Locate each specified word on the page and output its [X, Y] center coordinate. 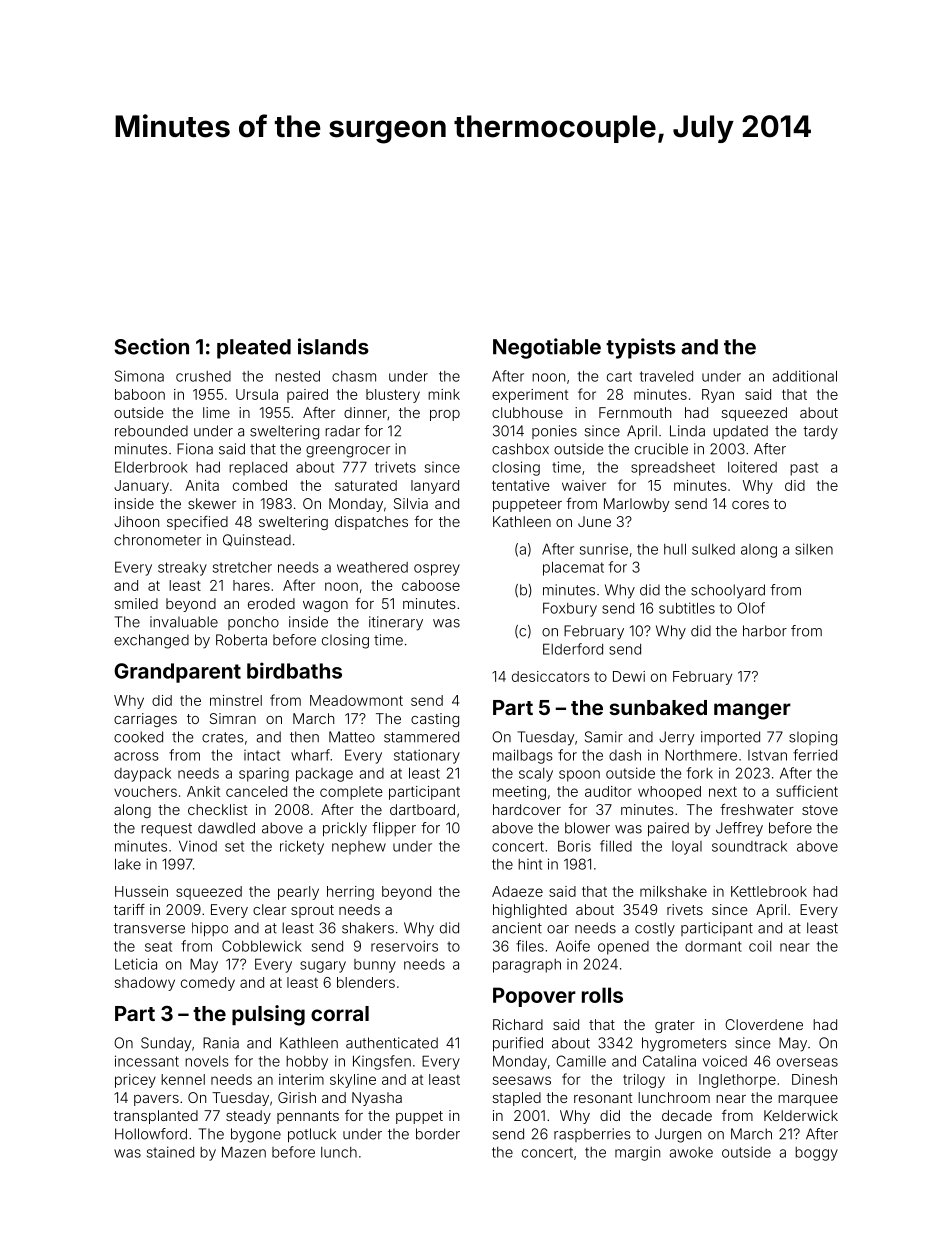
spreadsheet [673, 469]
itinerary [396, 623]
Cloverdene [764, 1024]
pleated [254, 349]
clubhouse [527, 412]
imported [730, 738]
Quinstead [257, 540]
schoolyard [728, 591]
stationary [427, 756]
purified [518, 1044]
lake [128, 864]
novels [207, 1061]
